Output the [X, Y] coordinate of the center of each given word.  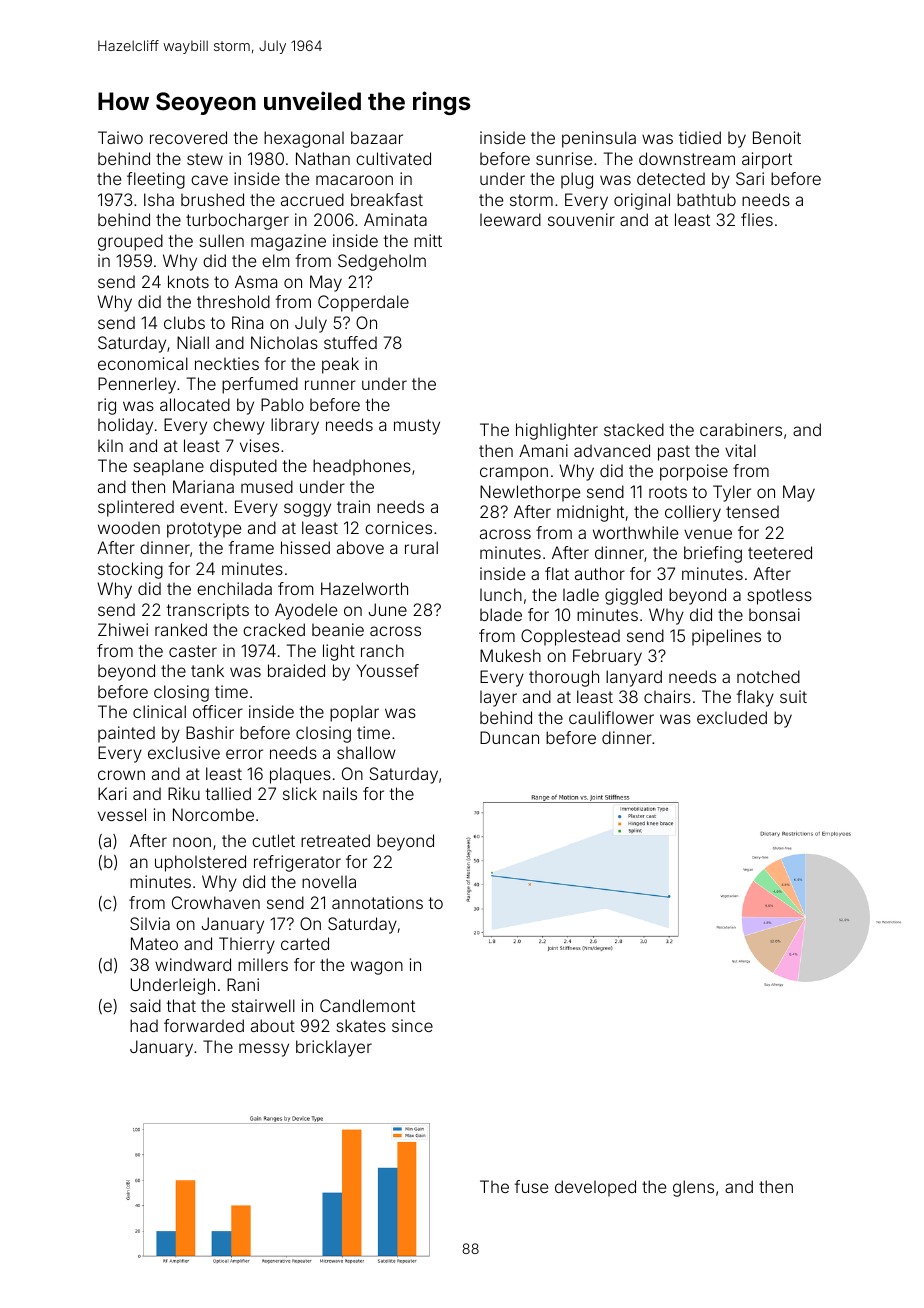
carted [305, 943]
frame [251, 547]
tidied [700, 137]
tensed [752, 511]
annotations [377, 902]
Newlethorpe [530, 493]
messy [264, 1050]
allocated [195, 404]
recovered [188, 137]
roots [668, 492]
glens [693, 1188]
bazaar [377, 137]
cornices [398, 527]
